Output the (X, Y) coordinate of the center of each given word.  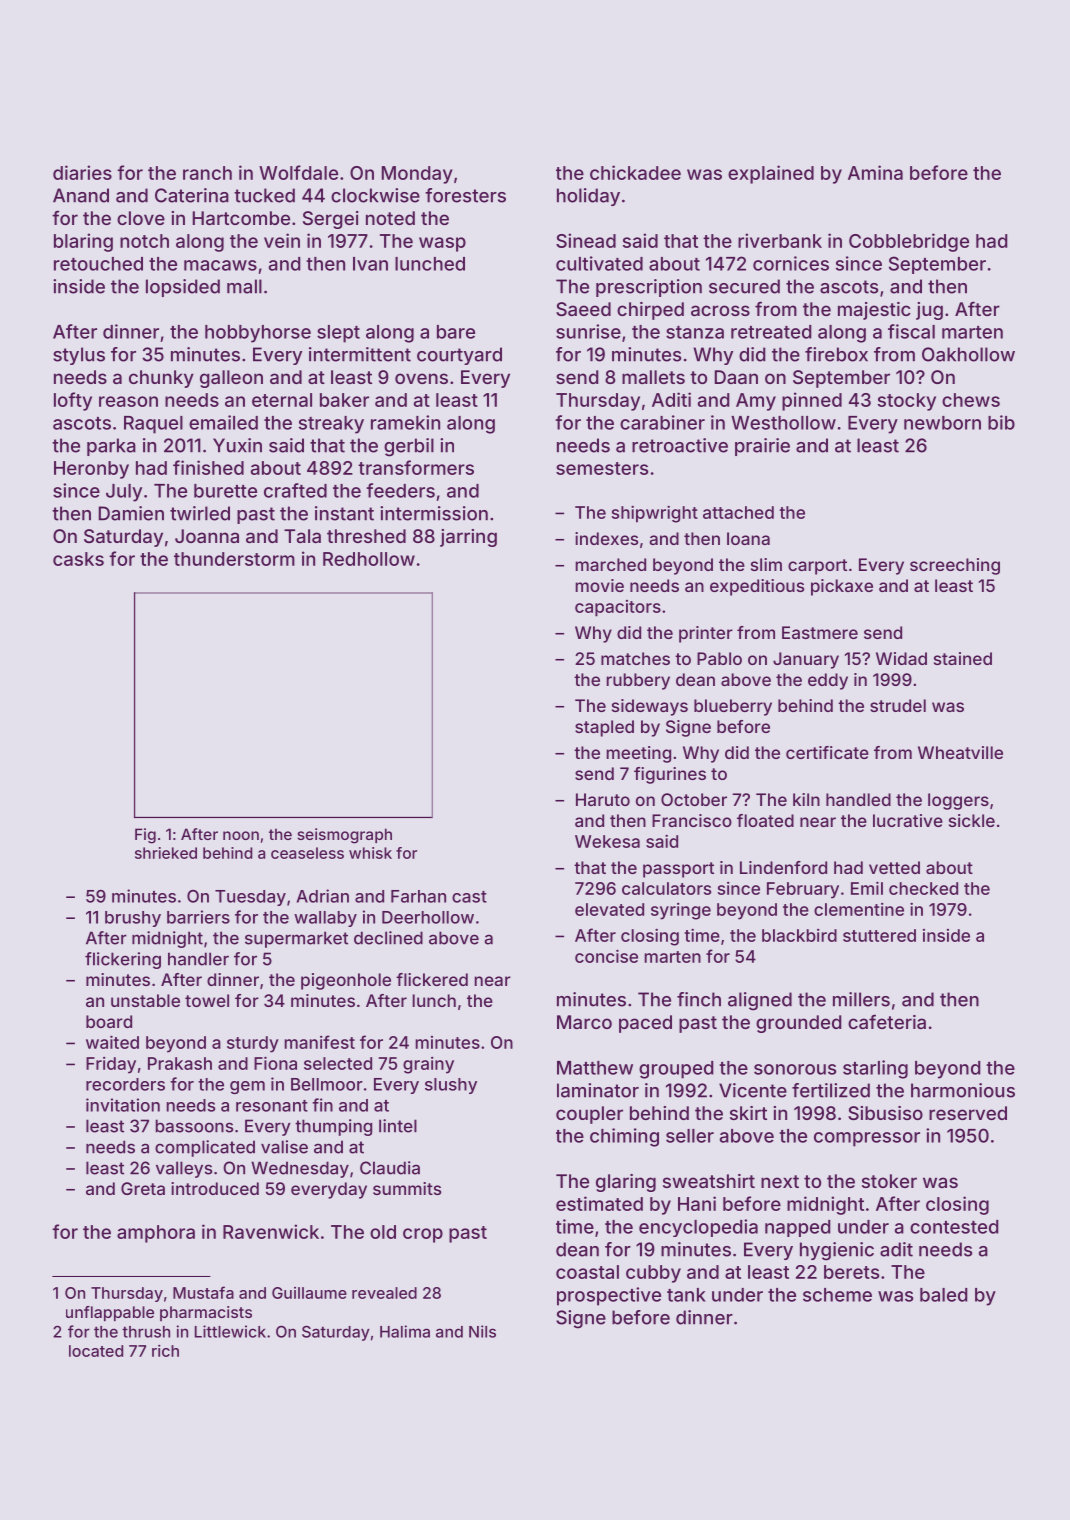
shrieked (166, 853)
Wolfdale (298, 172)
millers (861, 999)
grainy (428, 1065)
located (96, 1351)
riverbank (780, 240)
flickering (123, 960)
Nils (482, 1331)
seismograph (344, 836)
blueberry (733, 707)
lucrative (908, 820)
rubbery (638, 681)
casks (78, 559)
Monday (417, 175)
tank (686, 1295)
